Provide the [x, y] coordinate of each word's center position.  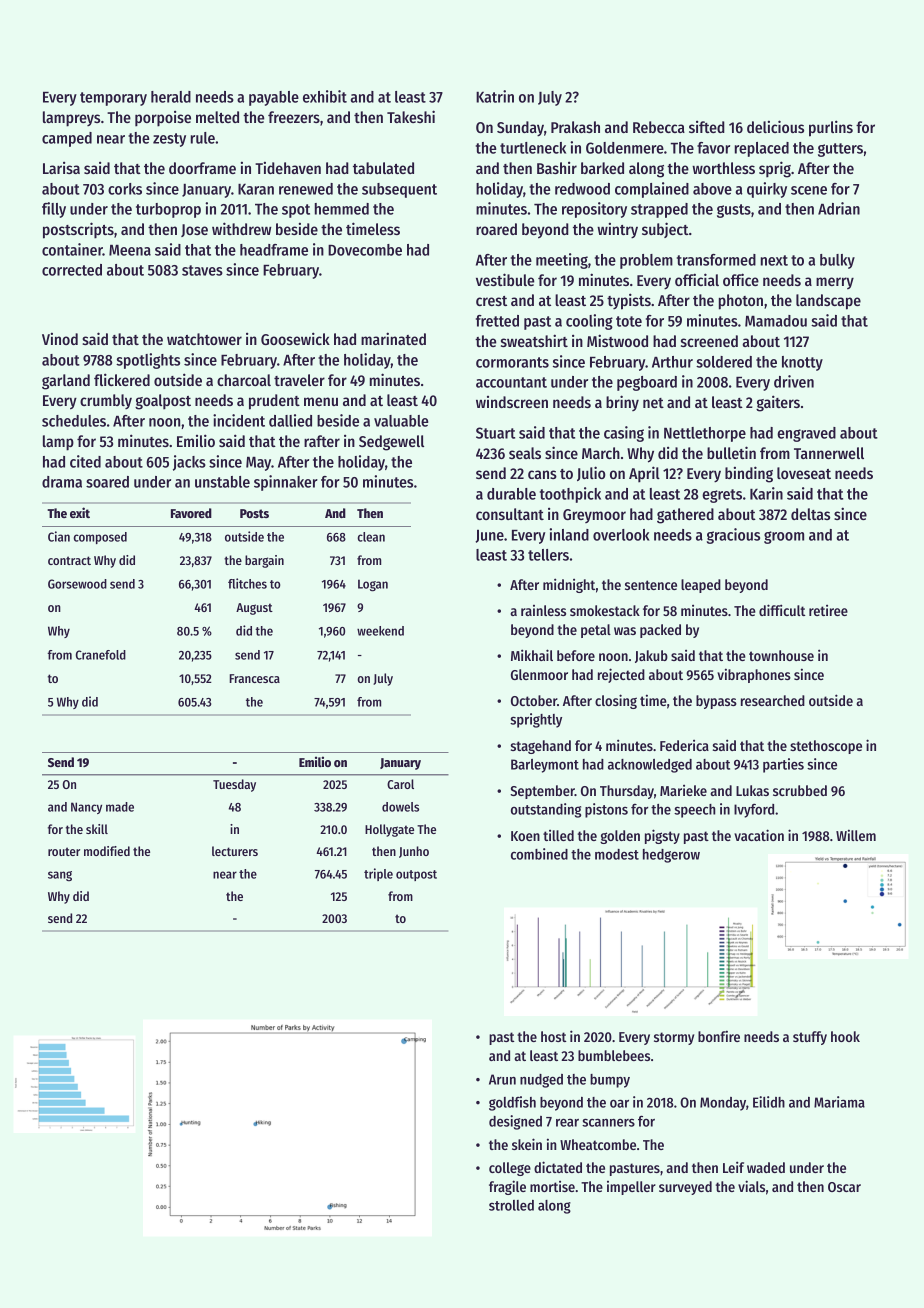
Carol [400, 784]
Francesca [254, 678]
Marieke [683, 790]
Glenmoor [539, 674]
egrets [722, 496]
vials [751, 1186]
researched [773, 700]
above [712, 189]
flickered [122, 379]
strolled [511, 1205]
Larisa [61, 168]
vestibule [505, 279]
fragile [507, 1187]
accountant [511, 382]
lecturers [235, 851]
